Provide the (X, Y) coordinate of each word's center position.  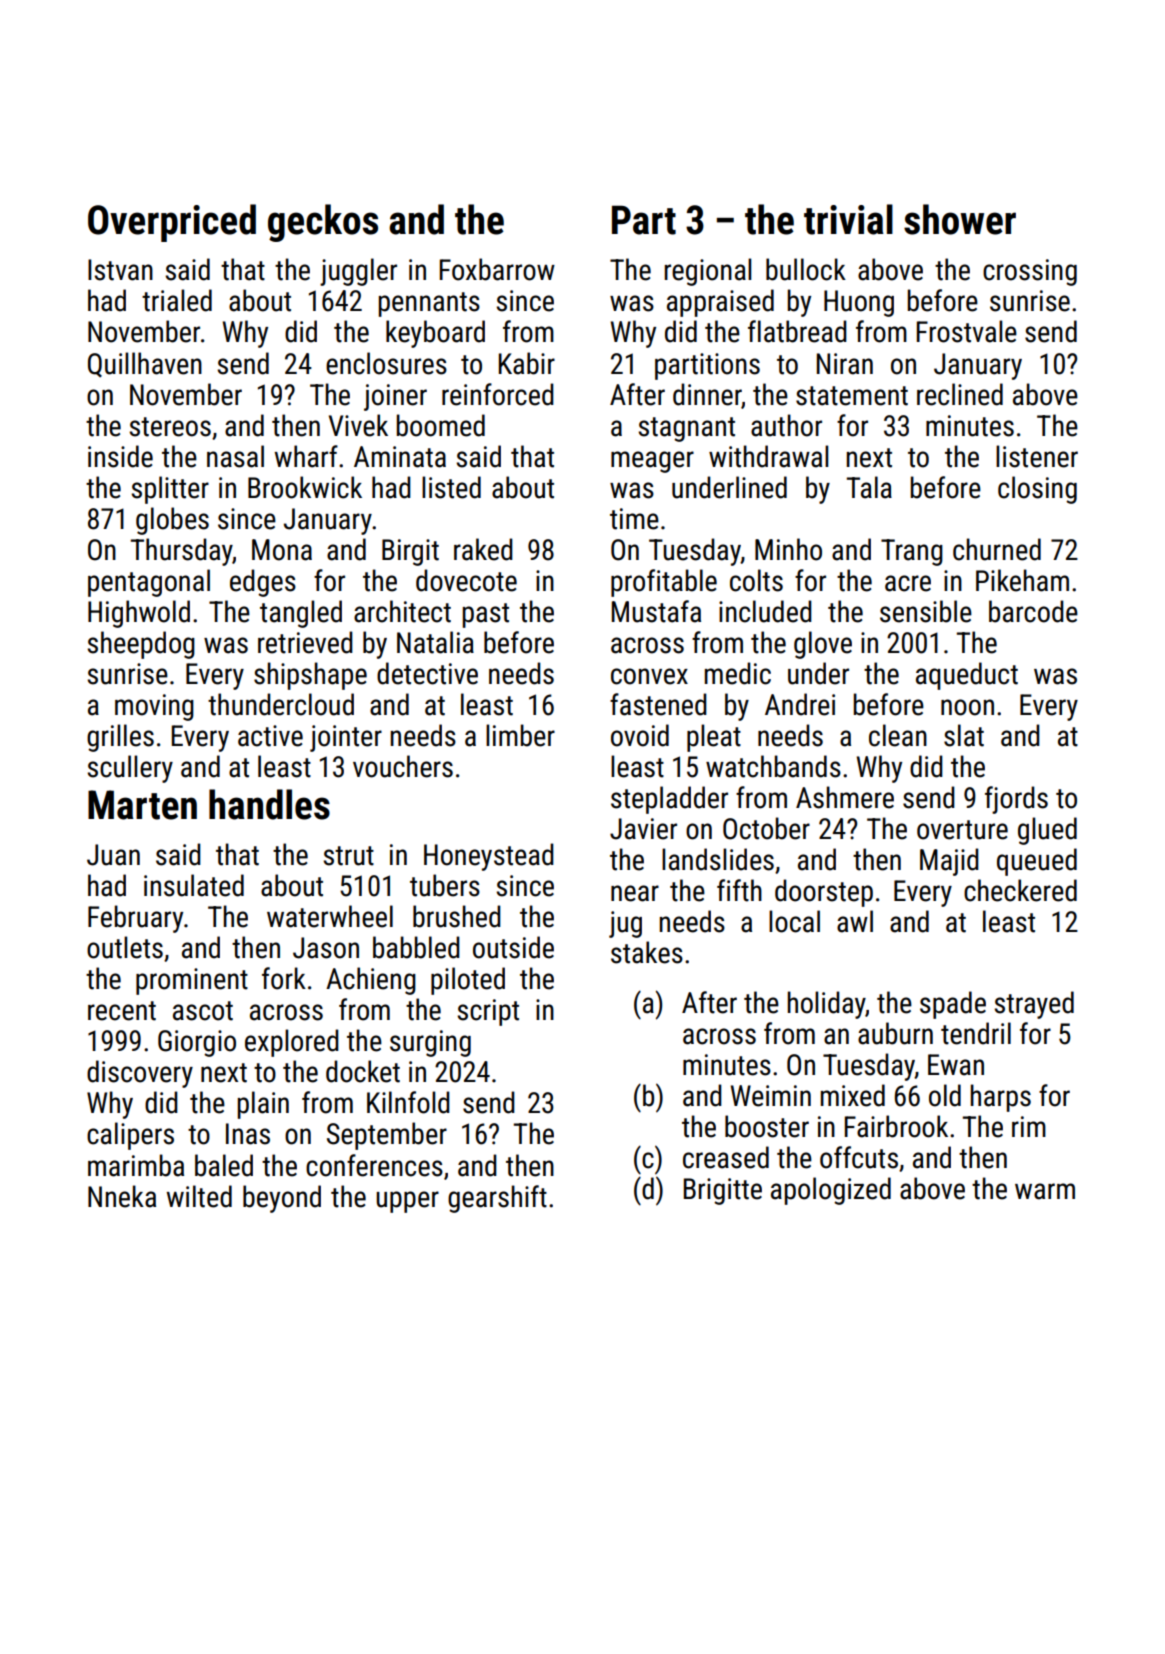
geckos (323, 223)
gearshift (497, 1199)
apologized (831, 1191)
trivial (848, 219)
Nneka (122, 1196)
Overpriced (172, 223)
